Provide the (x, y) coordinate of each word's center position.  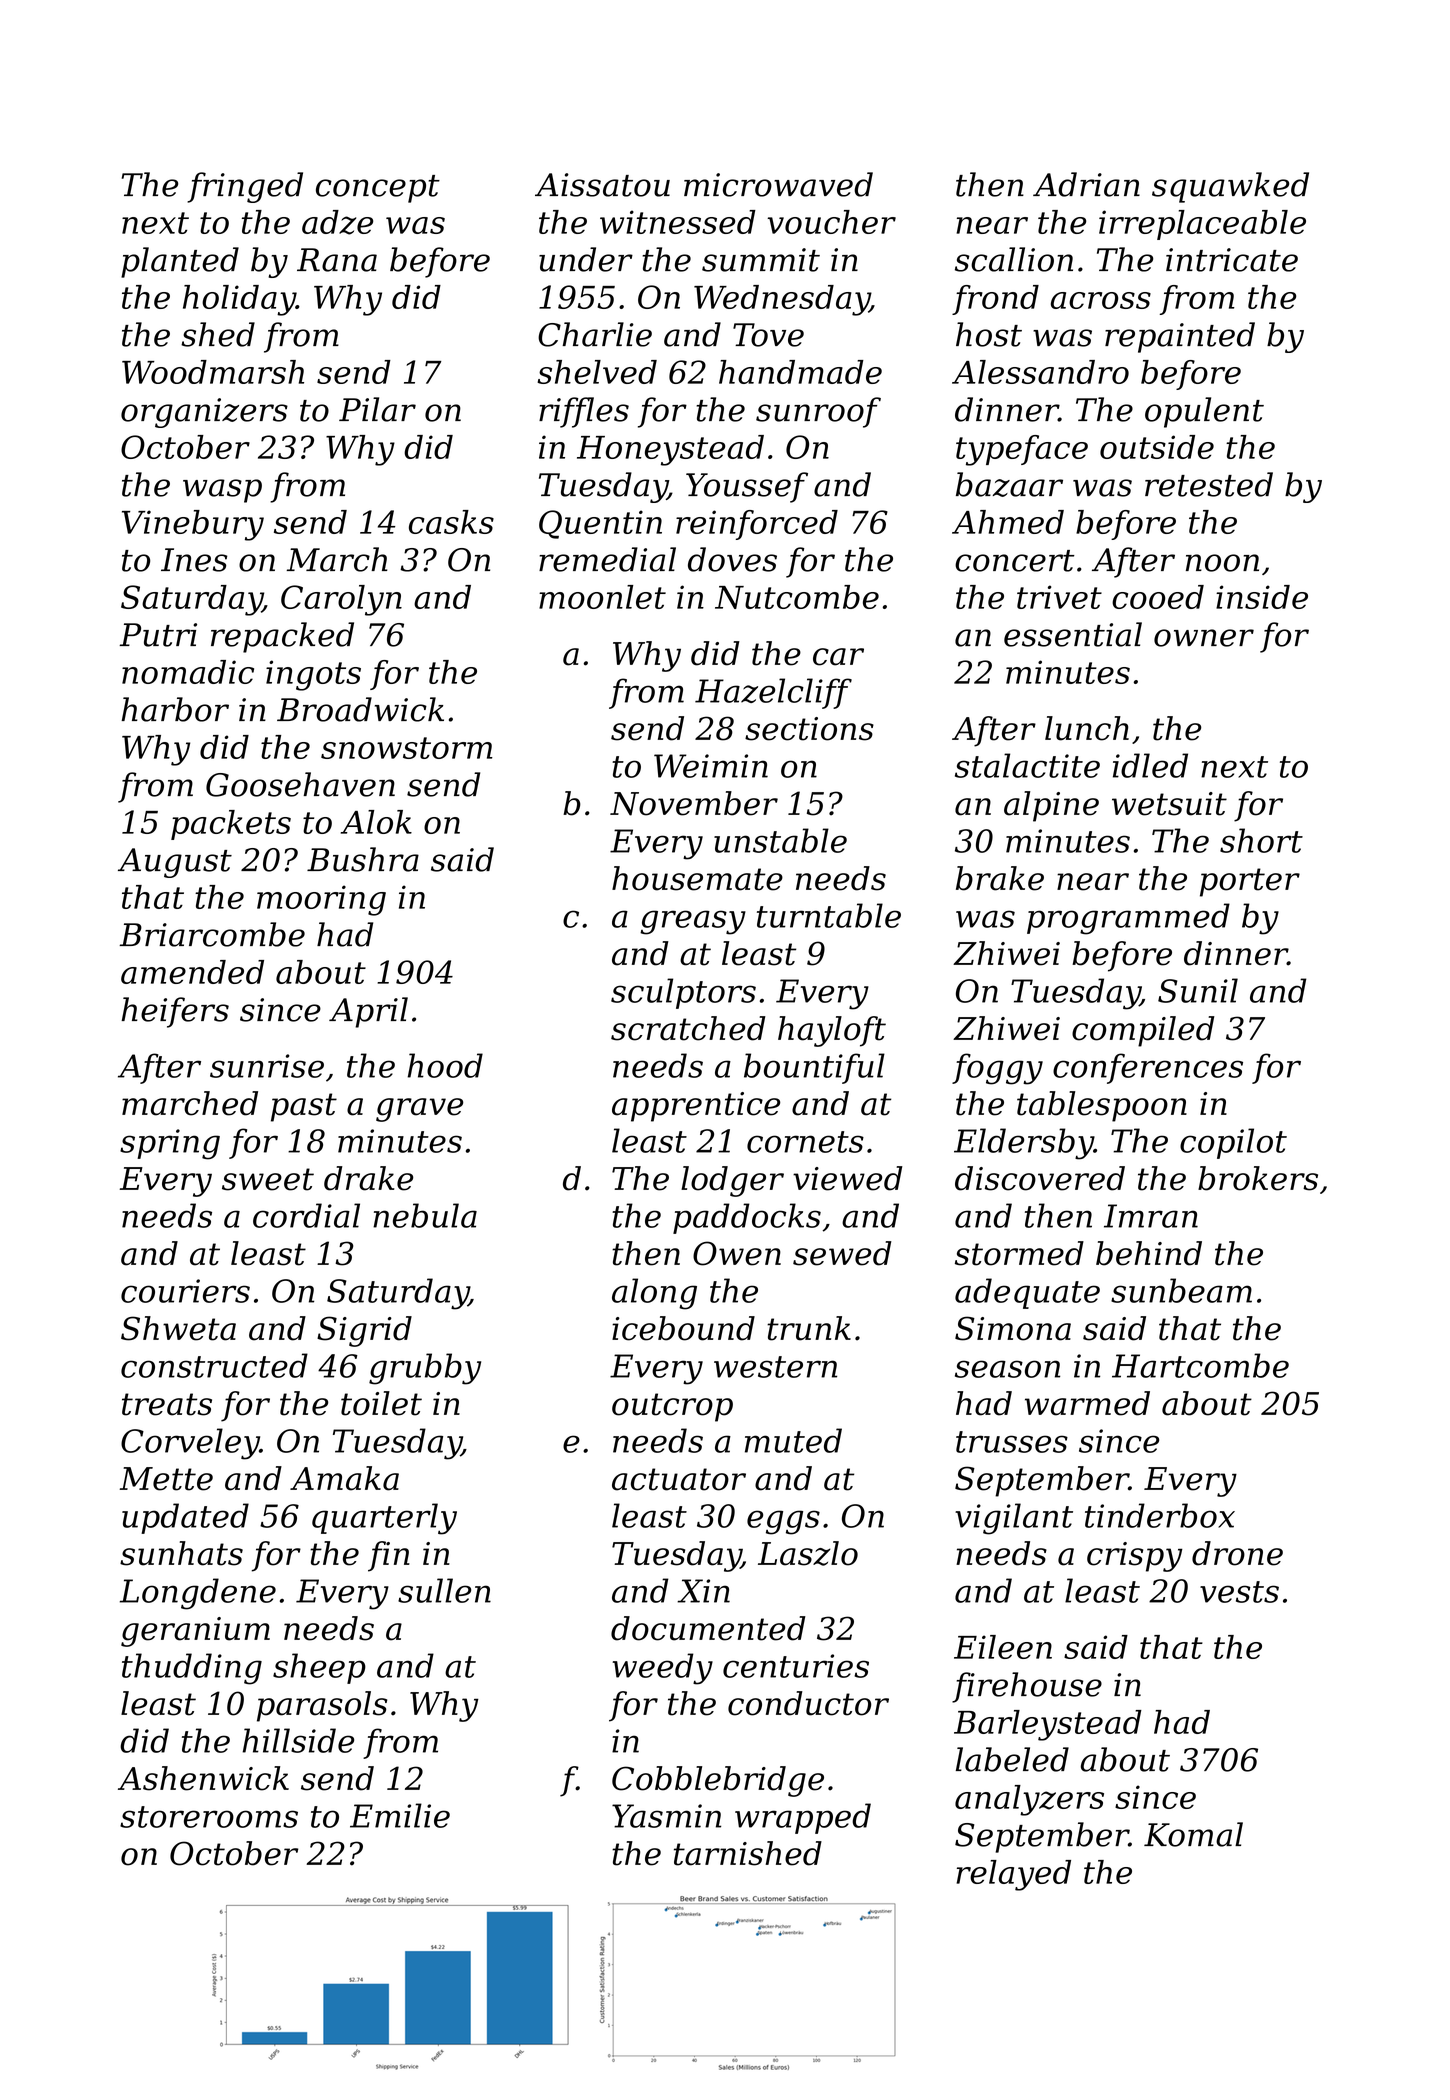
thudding (192, 1669)
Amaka (344, 1478)
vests (1239, 1592)
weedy (662, 1669)
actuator (679, 1479)
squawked (1230, 187)
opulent (1204, 412)
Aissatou (602, 185)
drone (1237, 1553)
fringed (245, 187)
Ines (194, 560)
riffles (584, 412)
